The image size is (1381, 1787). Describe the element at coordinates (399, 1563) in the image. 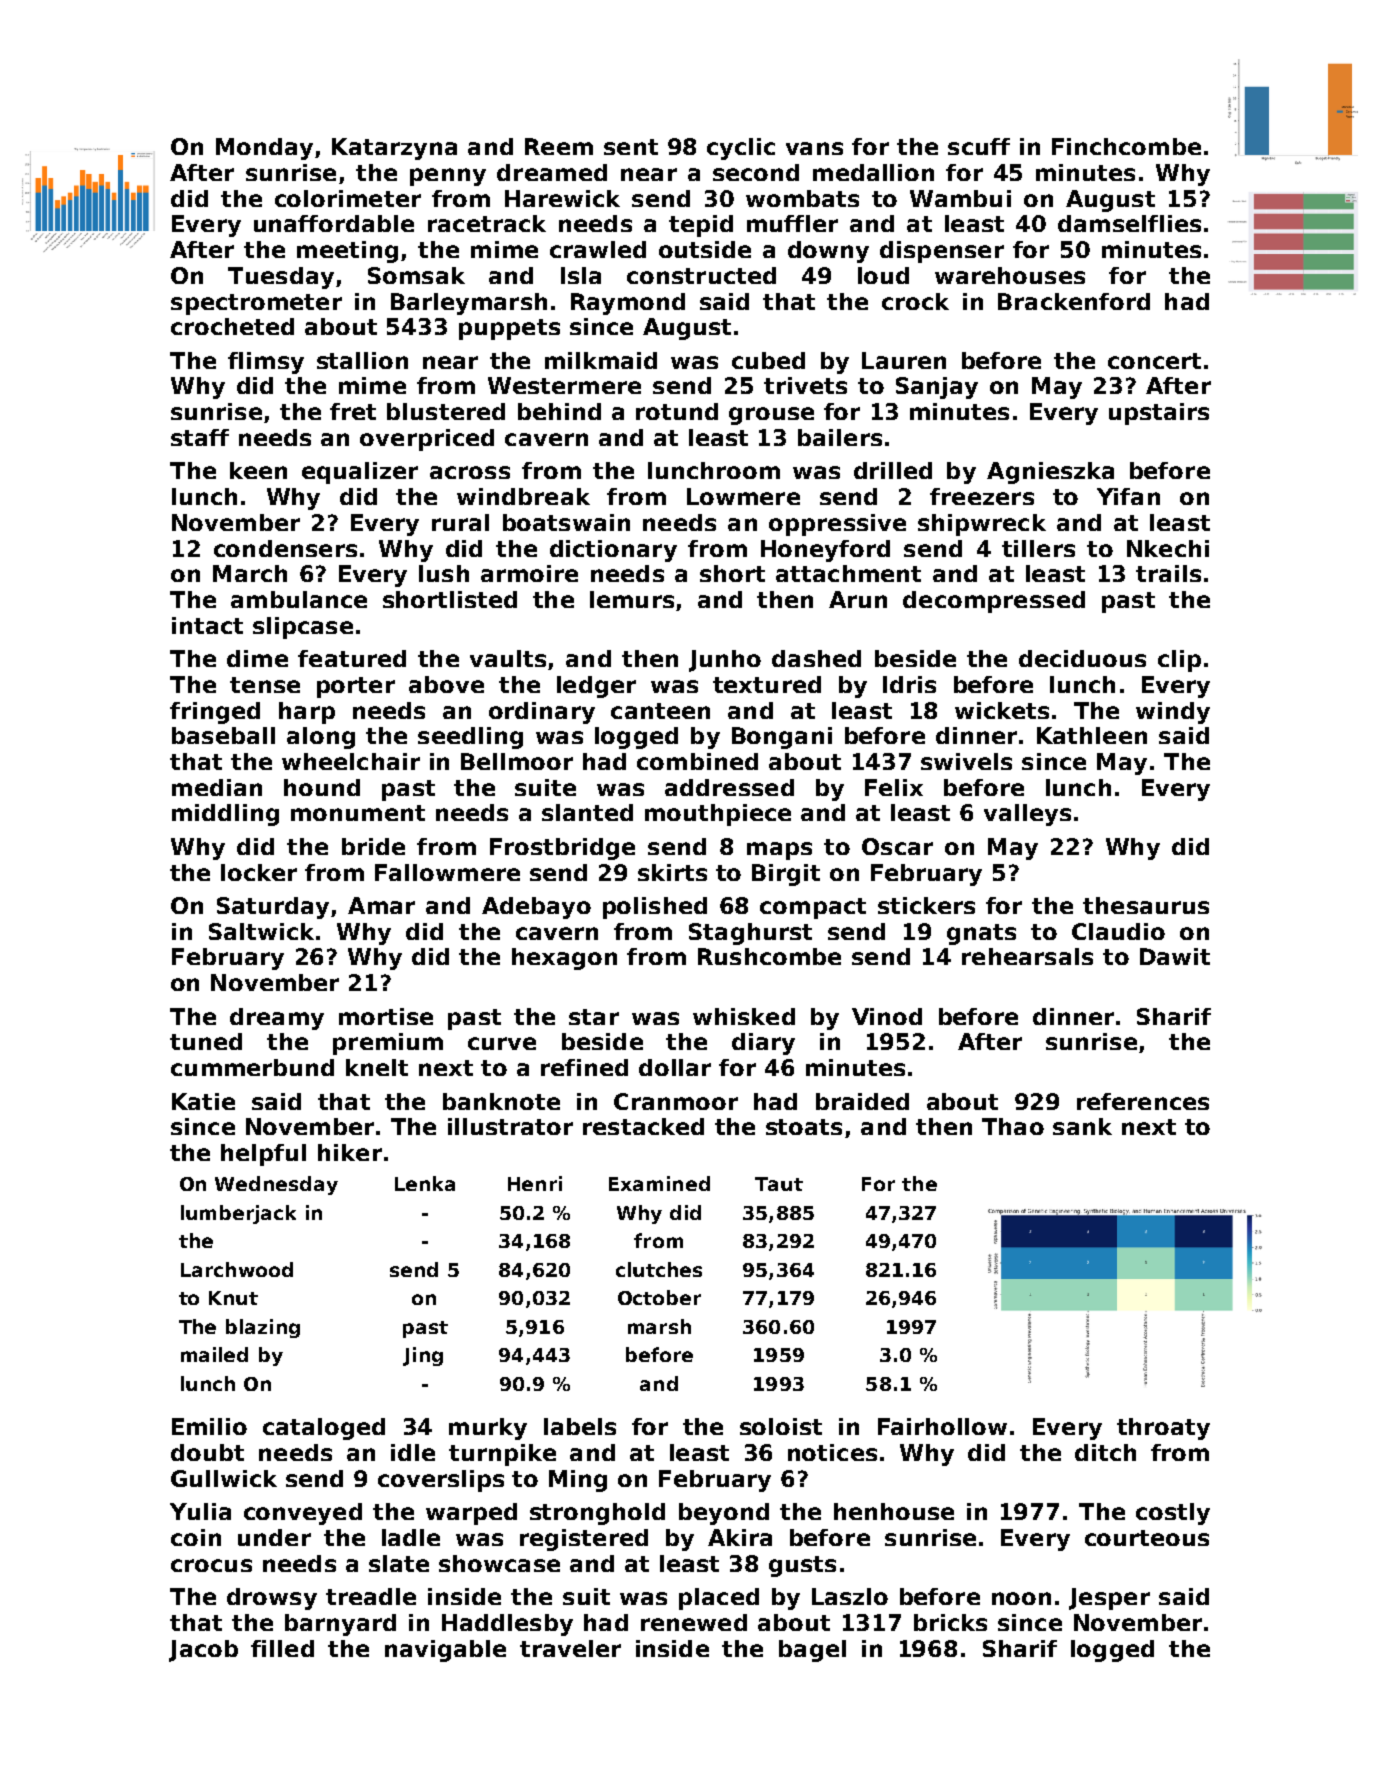

I see `slate` at that location.
